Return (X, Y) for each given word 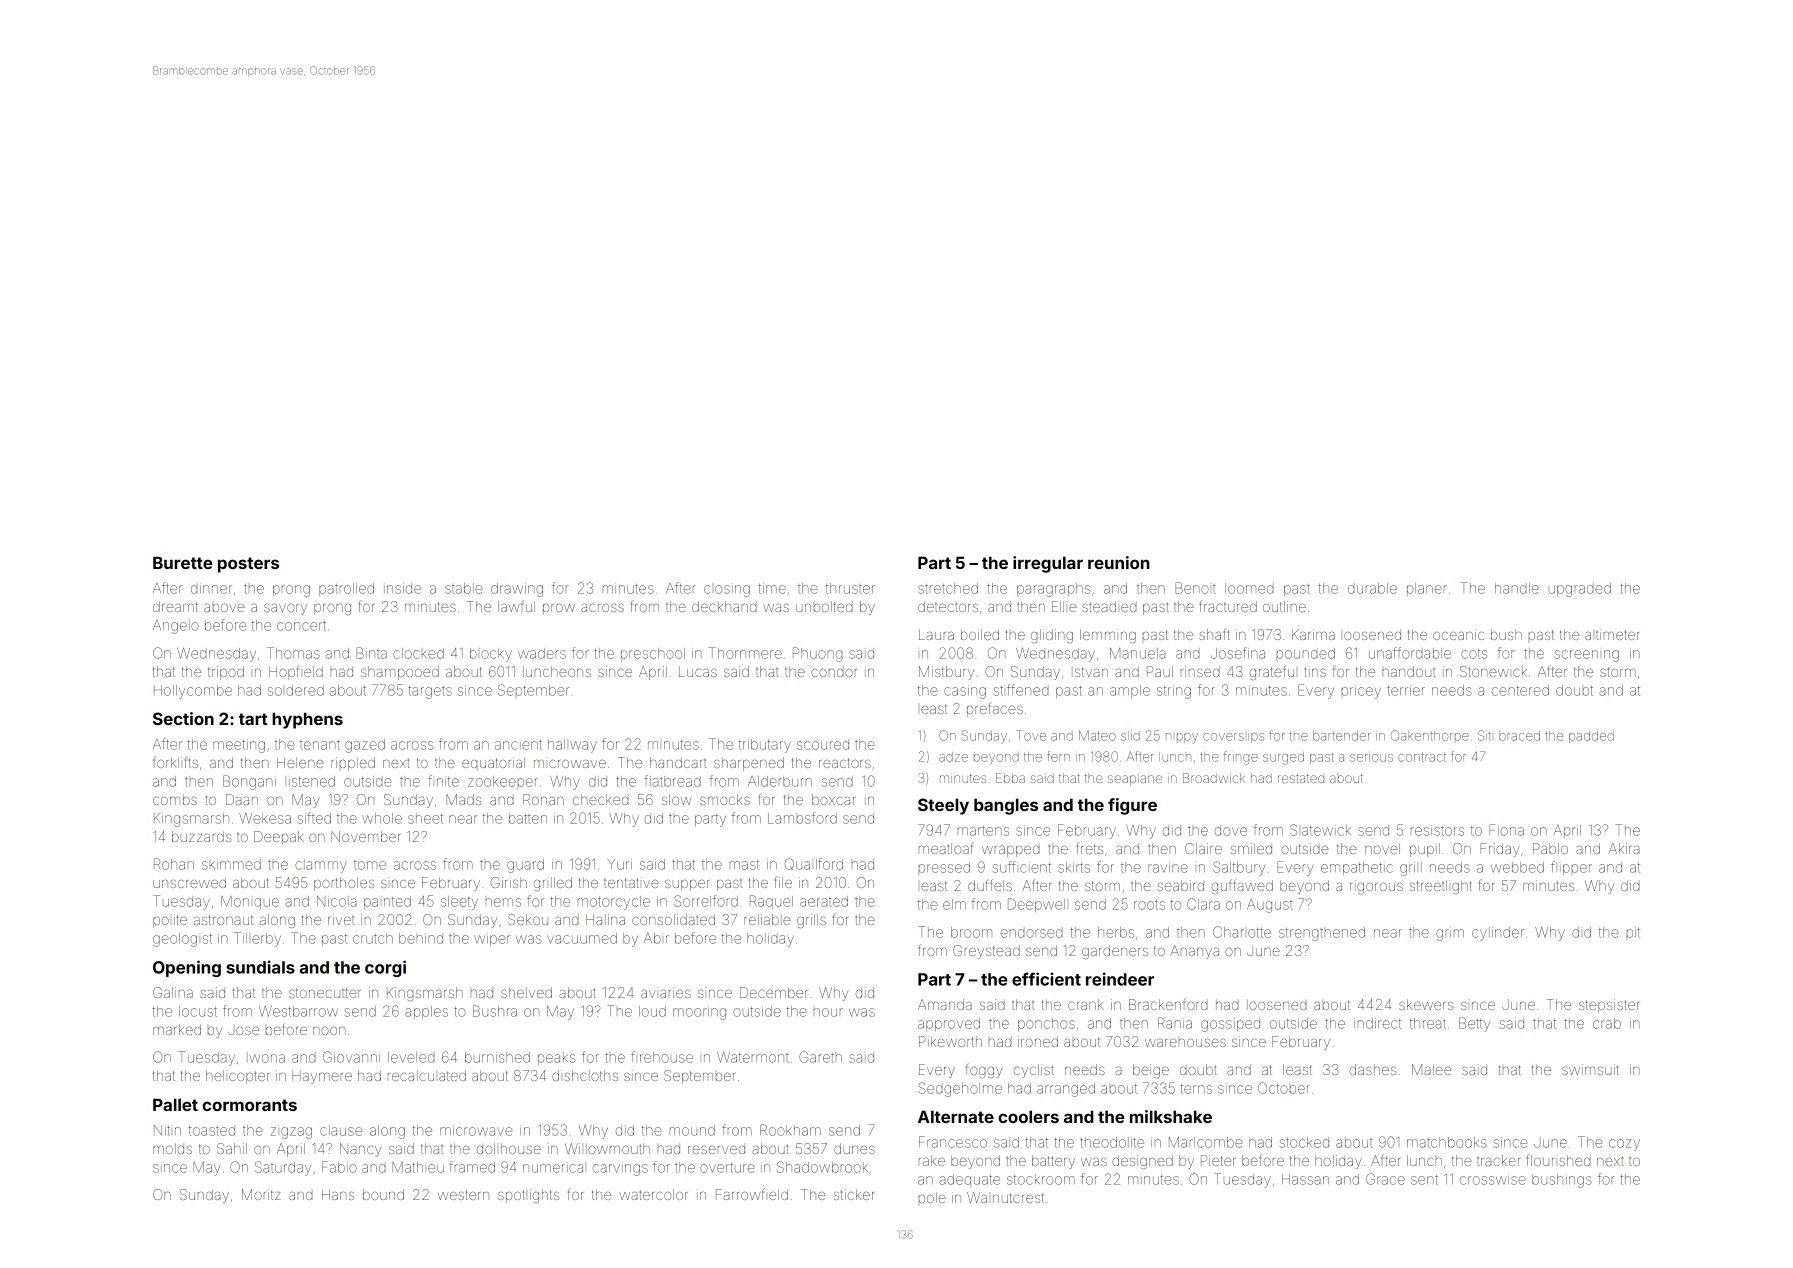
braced (1519, 736)
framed (472, 1167)
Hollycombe (193, 692)
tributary (765, 746)
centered (1520, 690)
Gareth (820, 1057)
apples (426, 1012)
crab (1607, 1023)
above (224, 608)
